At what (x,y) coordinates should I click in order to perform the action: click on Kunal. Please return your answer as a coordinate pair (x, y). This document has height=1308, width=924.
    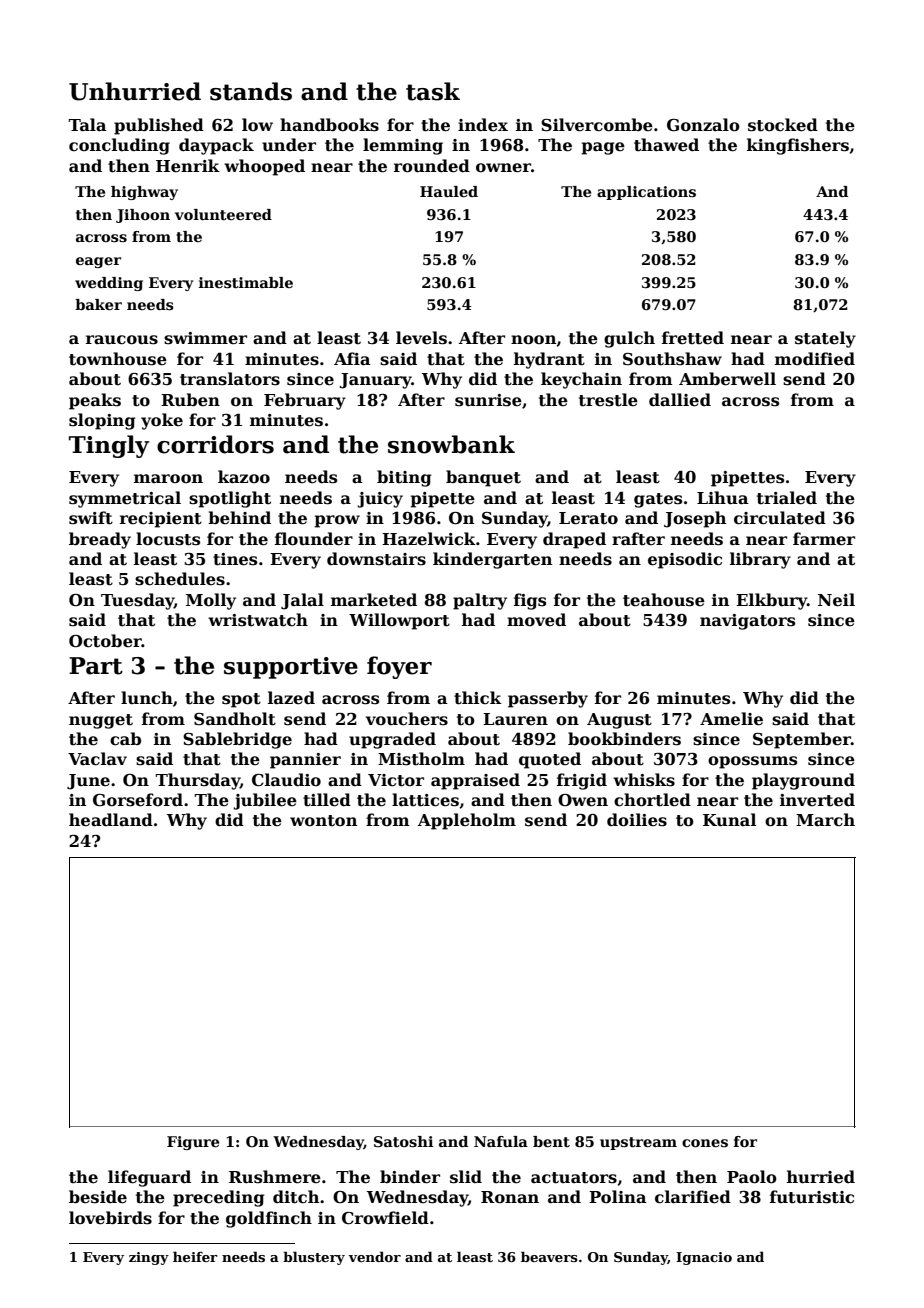
    Looking at the image, I should click on (729, 820).
